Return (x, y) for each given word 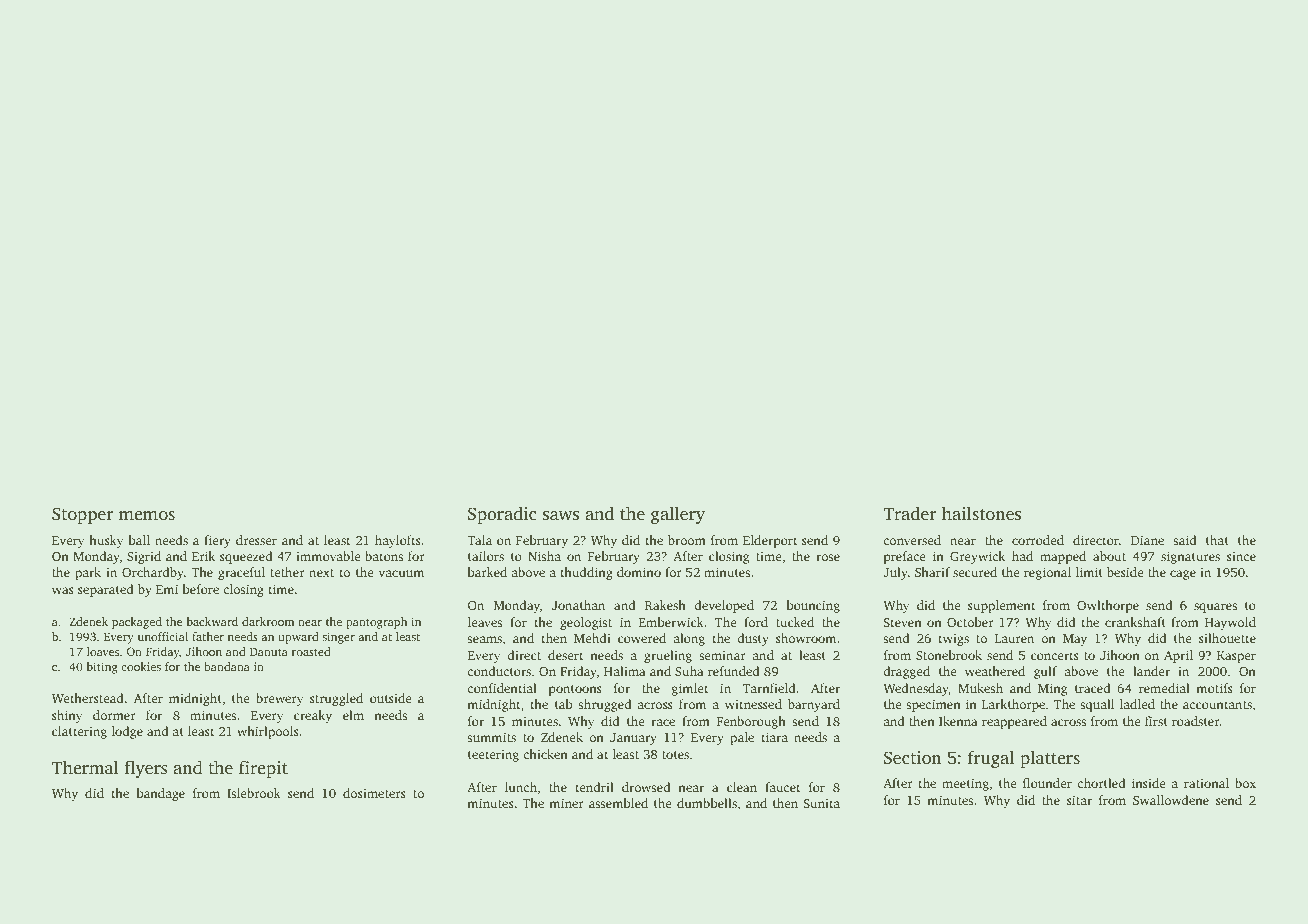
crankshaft (1135, 622)
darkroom (268, 621)
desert (566, 655)
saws (561, 516)
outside (391, 698)
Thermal (85, 767)
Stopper (83, 515)
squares (1215, 608)
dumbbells (707, 803)
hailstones (981, 513)
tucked (795, 622)
